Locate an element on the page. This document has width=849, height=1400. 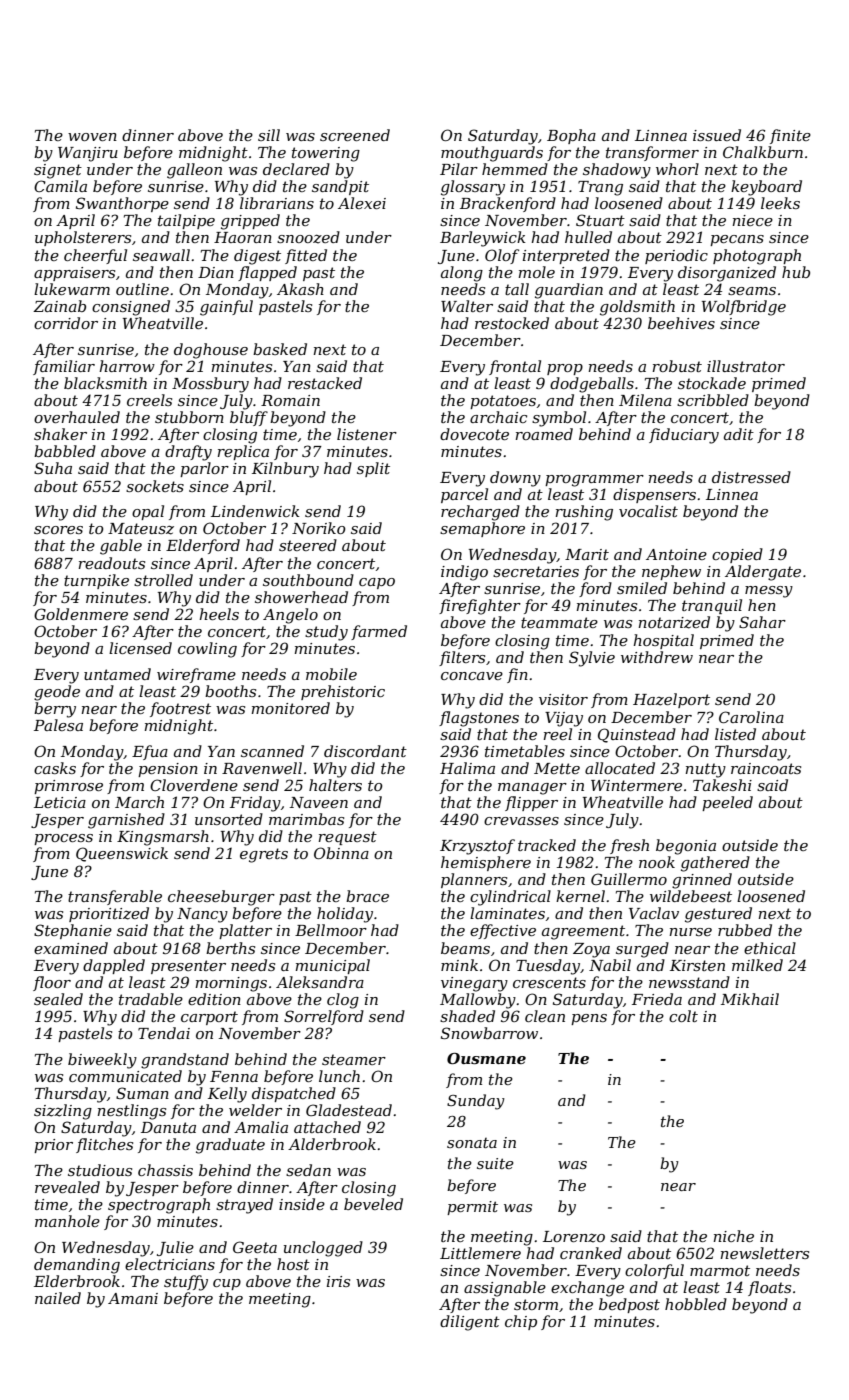
Noriko is located at coordinates (318, 528).
